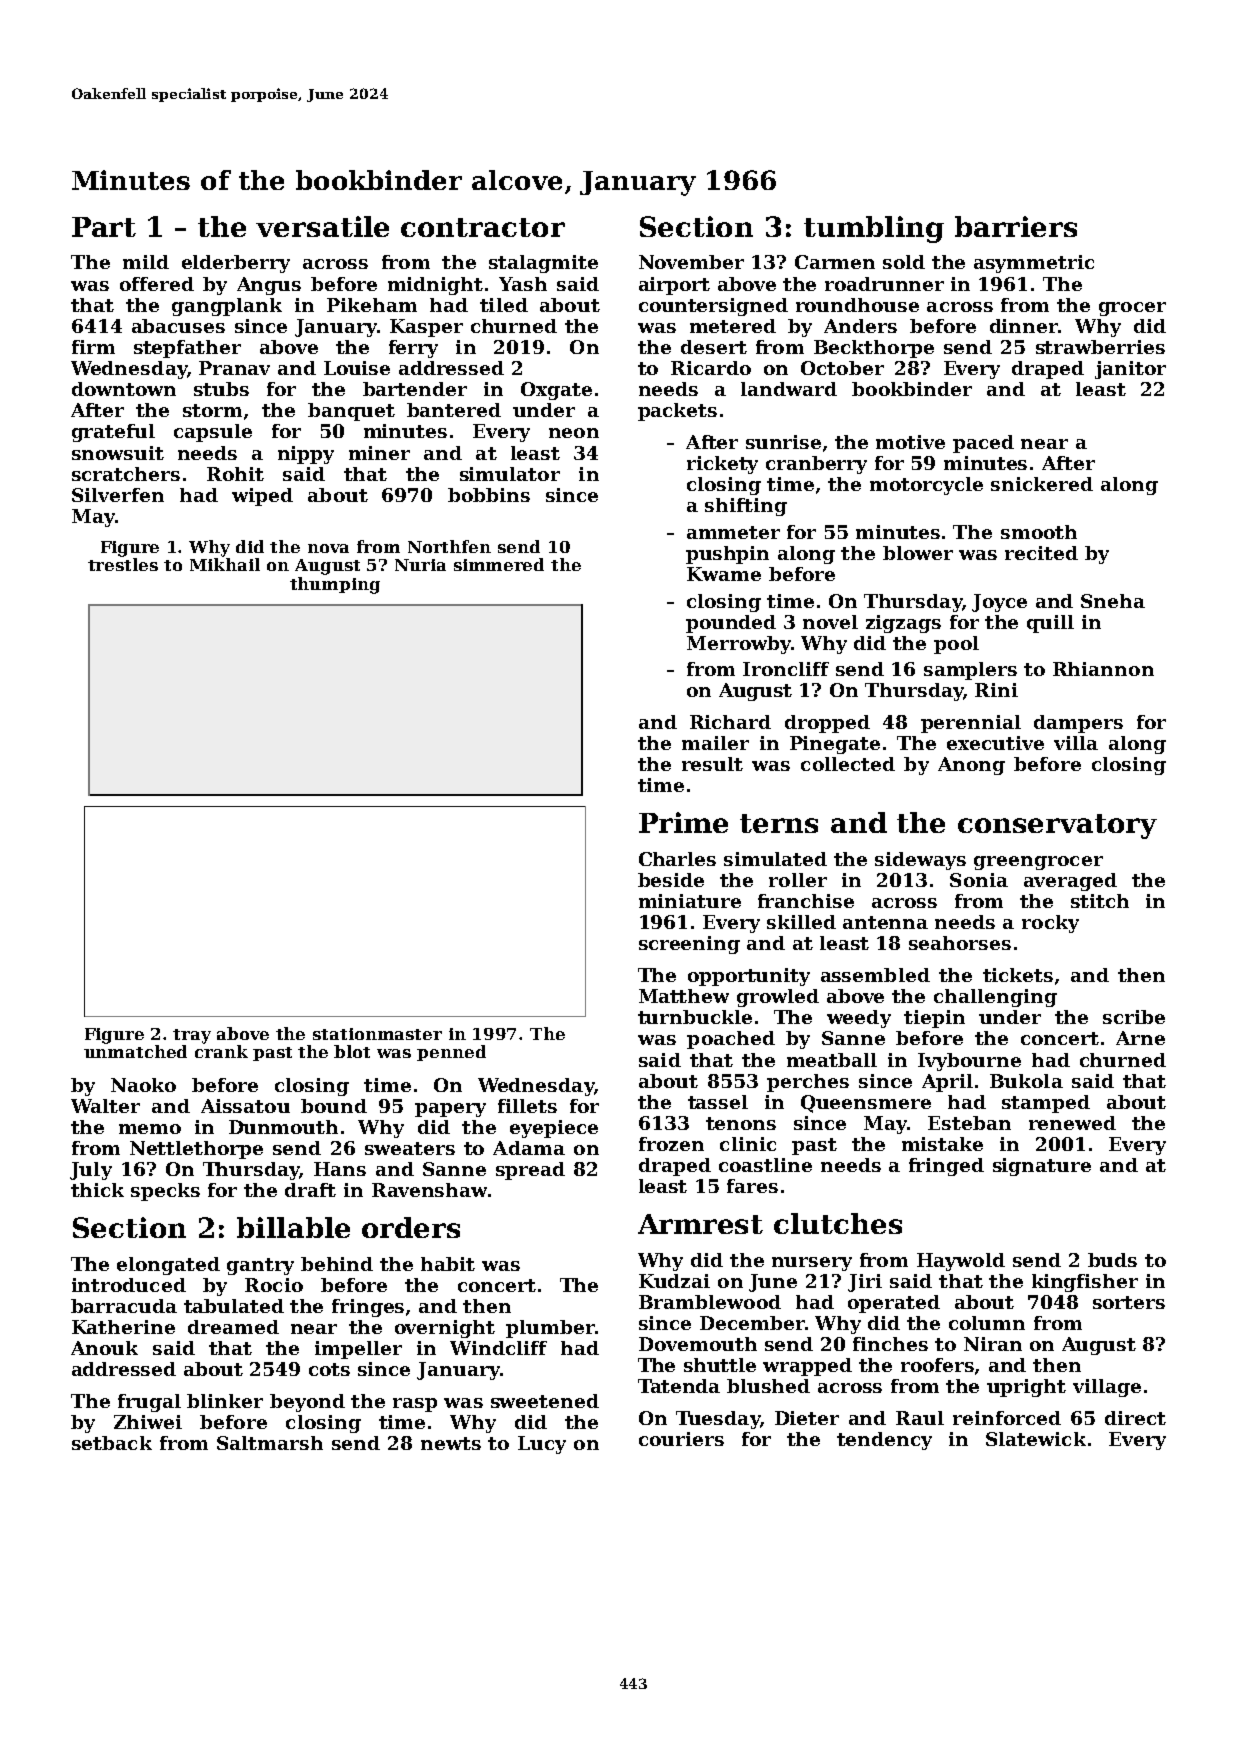 This page has height=1749, width=1237. What do you see at coordinates (1050, 924) in the page?
I see `rocky` at bounding box center [1050, 924].
